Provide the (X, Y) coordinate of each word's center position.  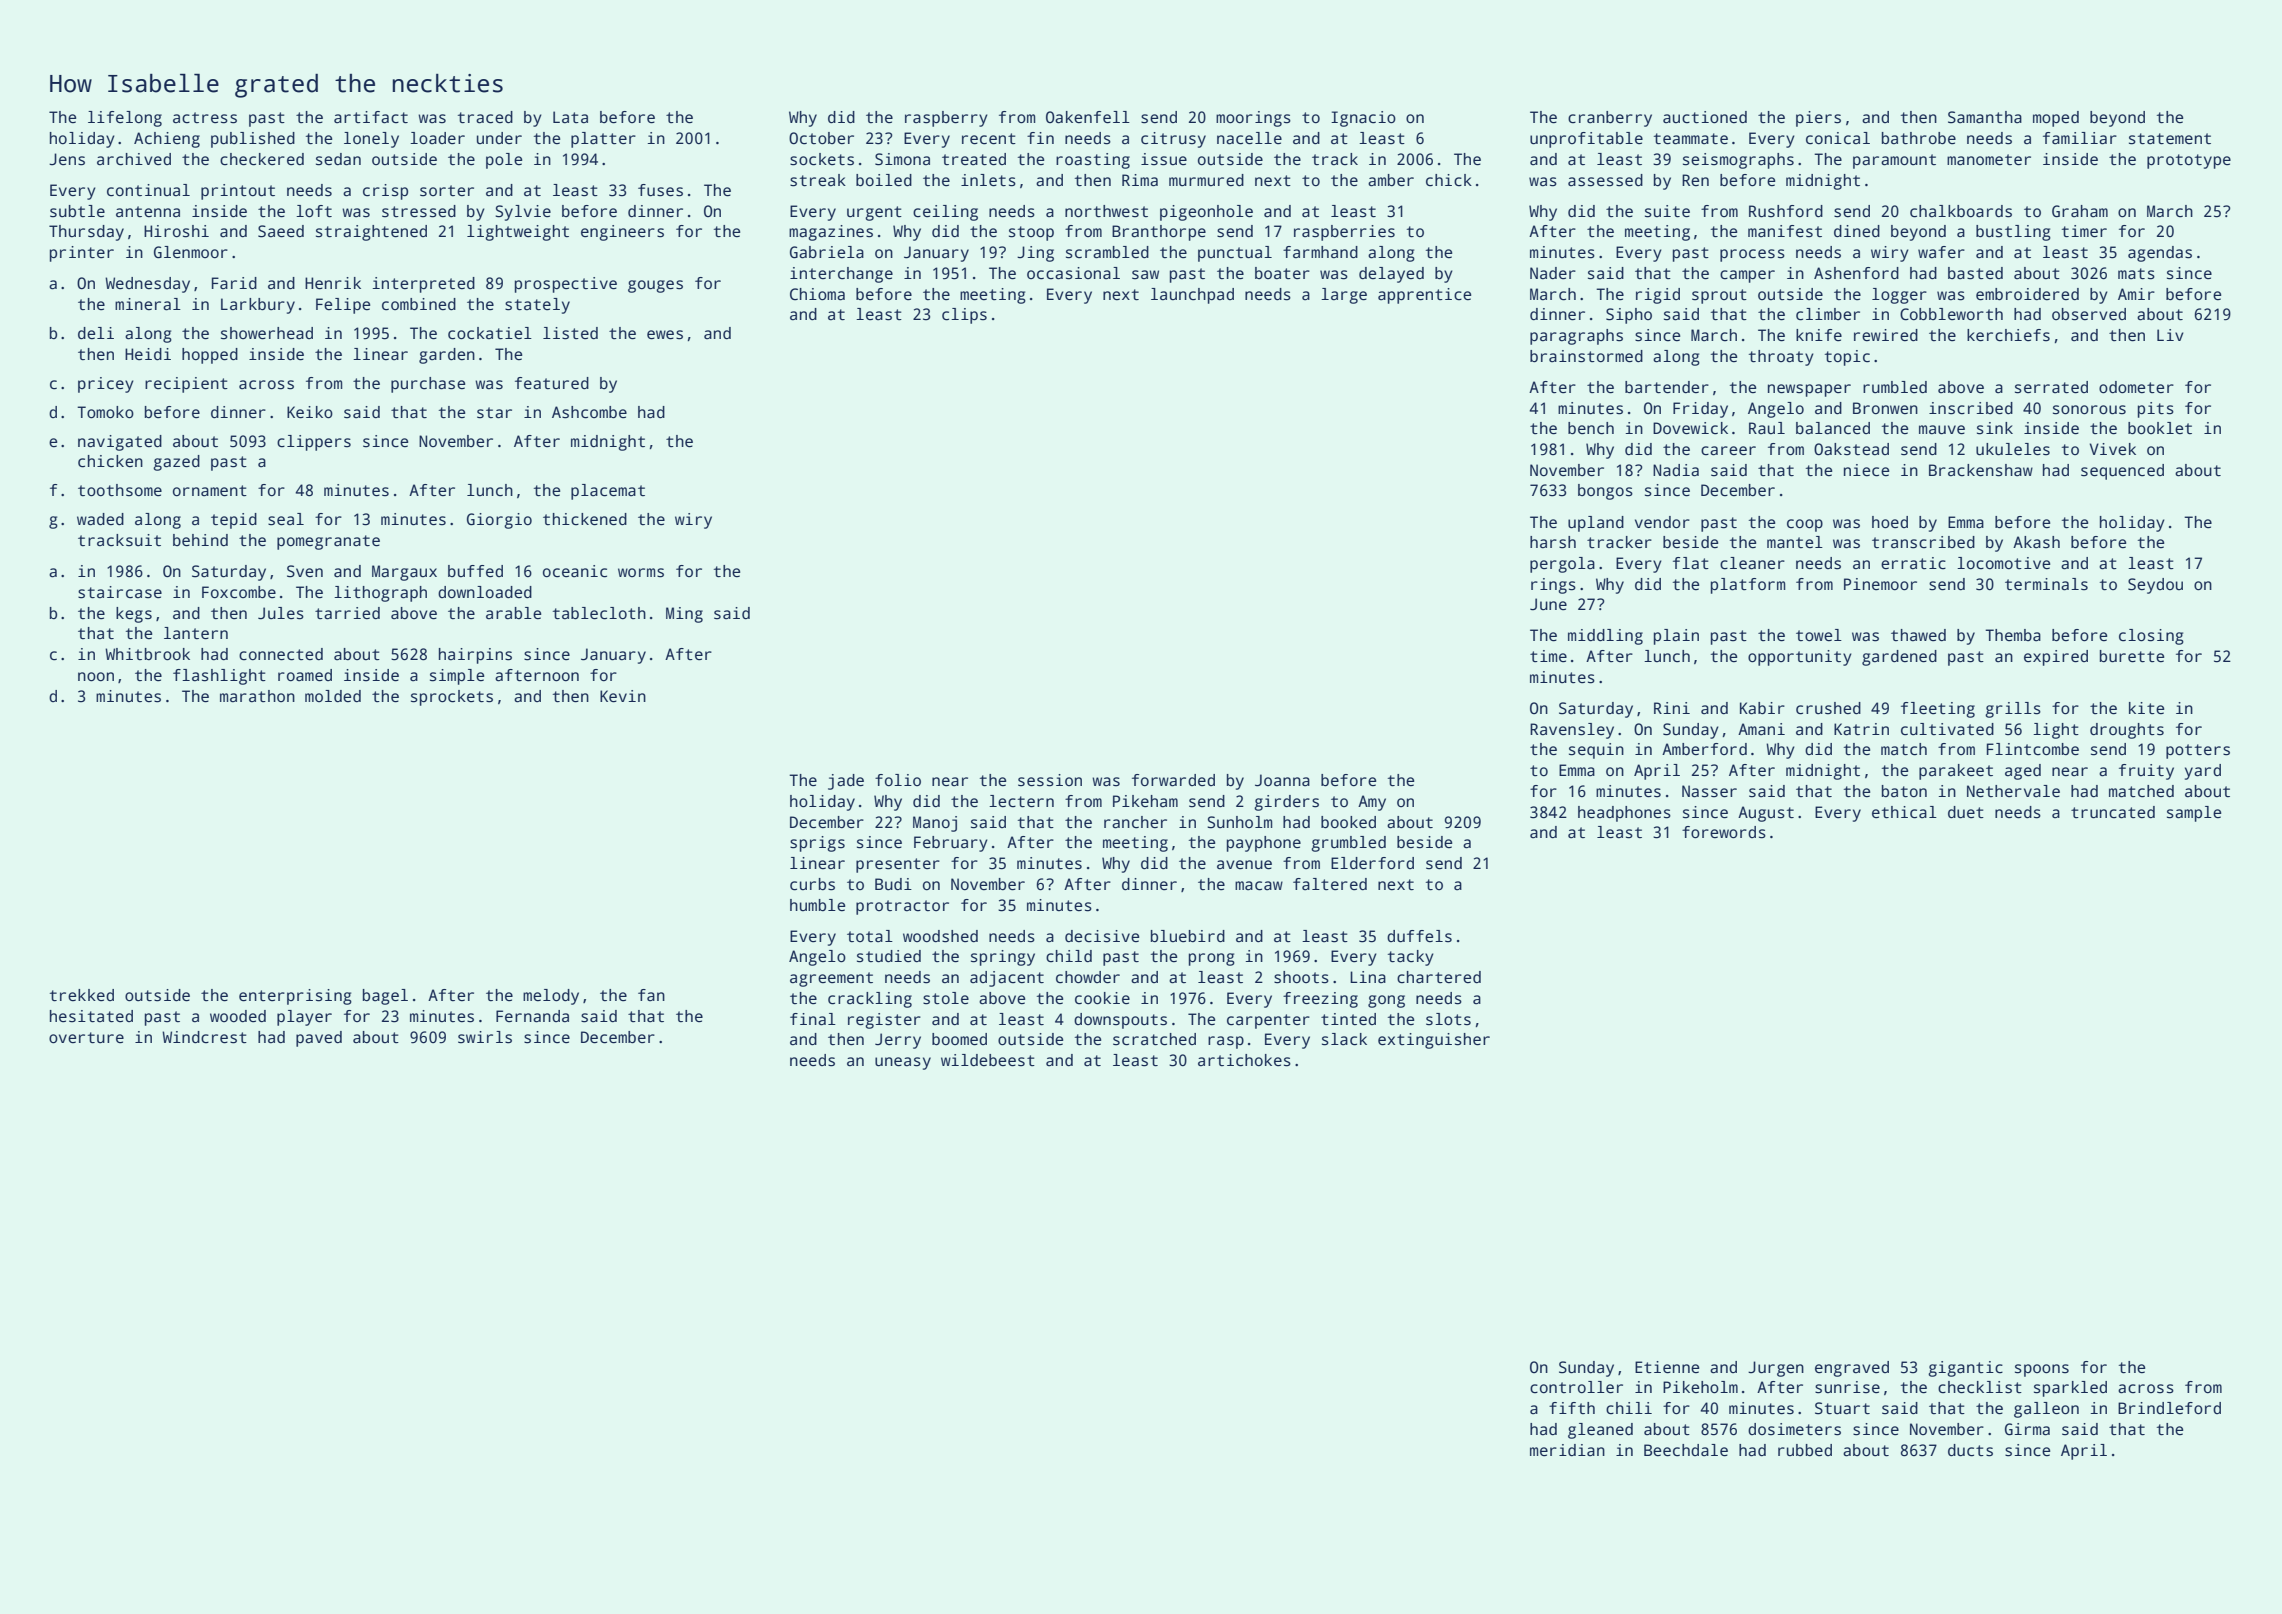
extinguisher (1434, 1041)
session (1050, 780)
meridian (1567, 1450)
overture (86, 1037)
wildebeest (988, 1060)
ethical (1904, 812)
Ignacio (1363, 119)
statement (2170, 139)
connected (281, 654)
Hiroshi (176, 231)
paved (319, 1039)
